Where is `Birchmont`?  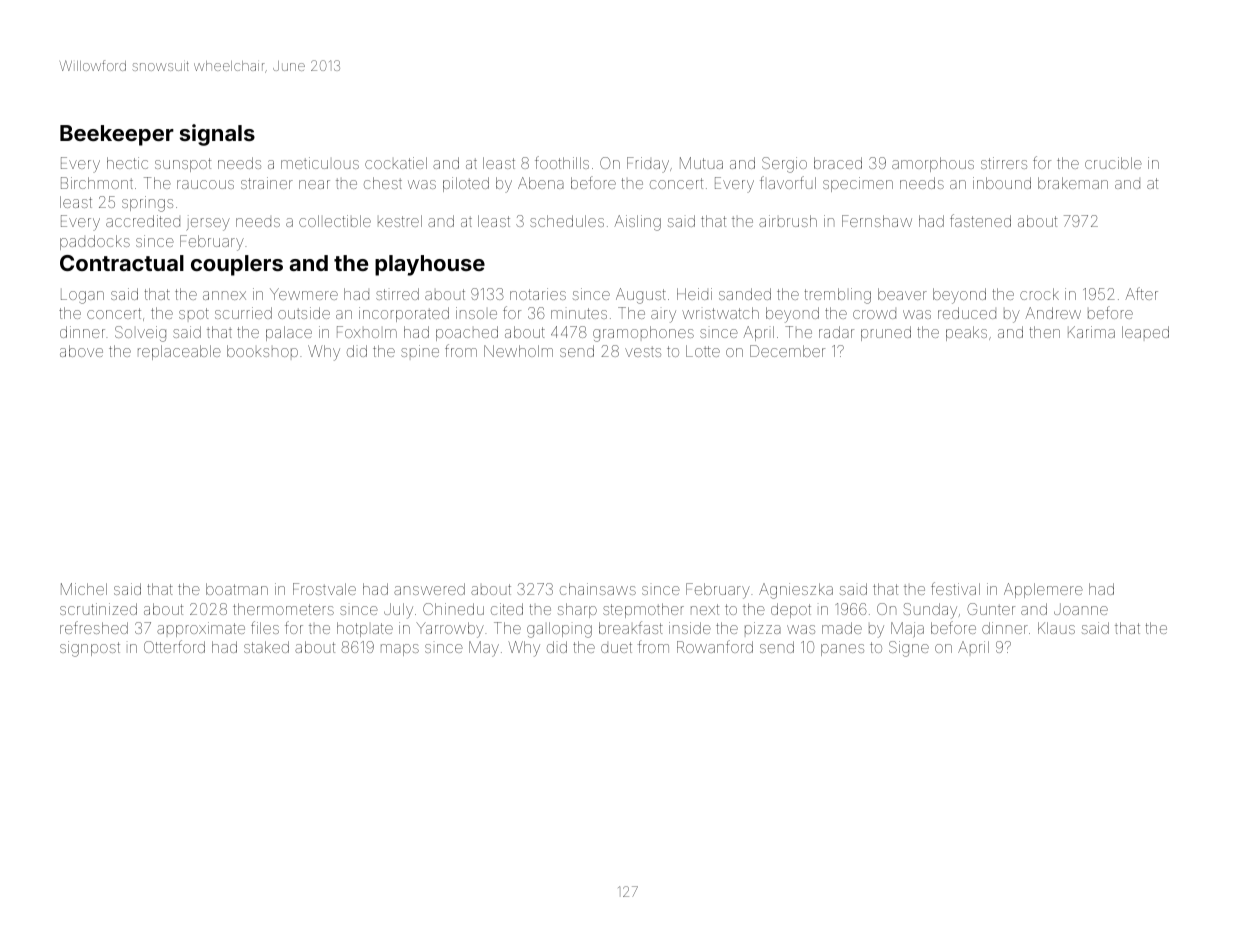
Birchmont is located at coordinates (97, 183).
